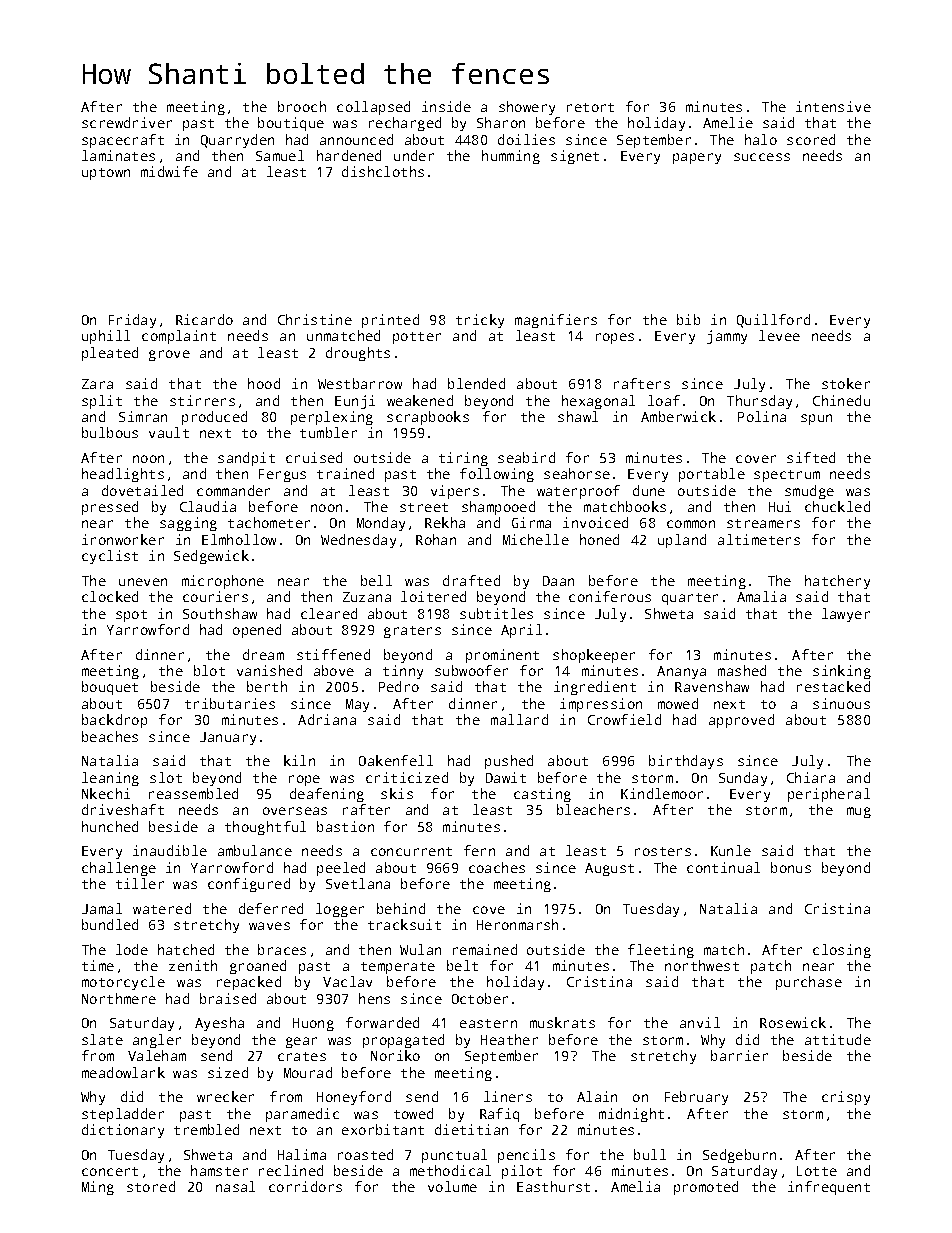  I want to click on tricky, so click(480, 321).
